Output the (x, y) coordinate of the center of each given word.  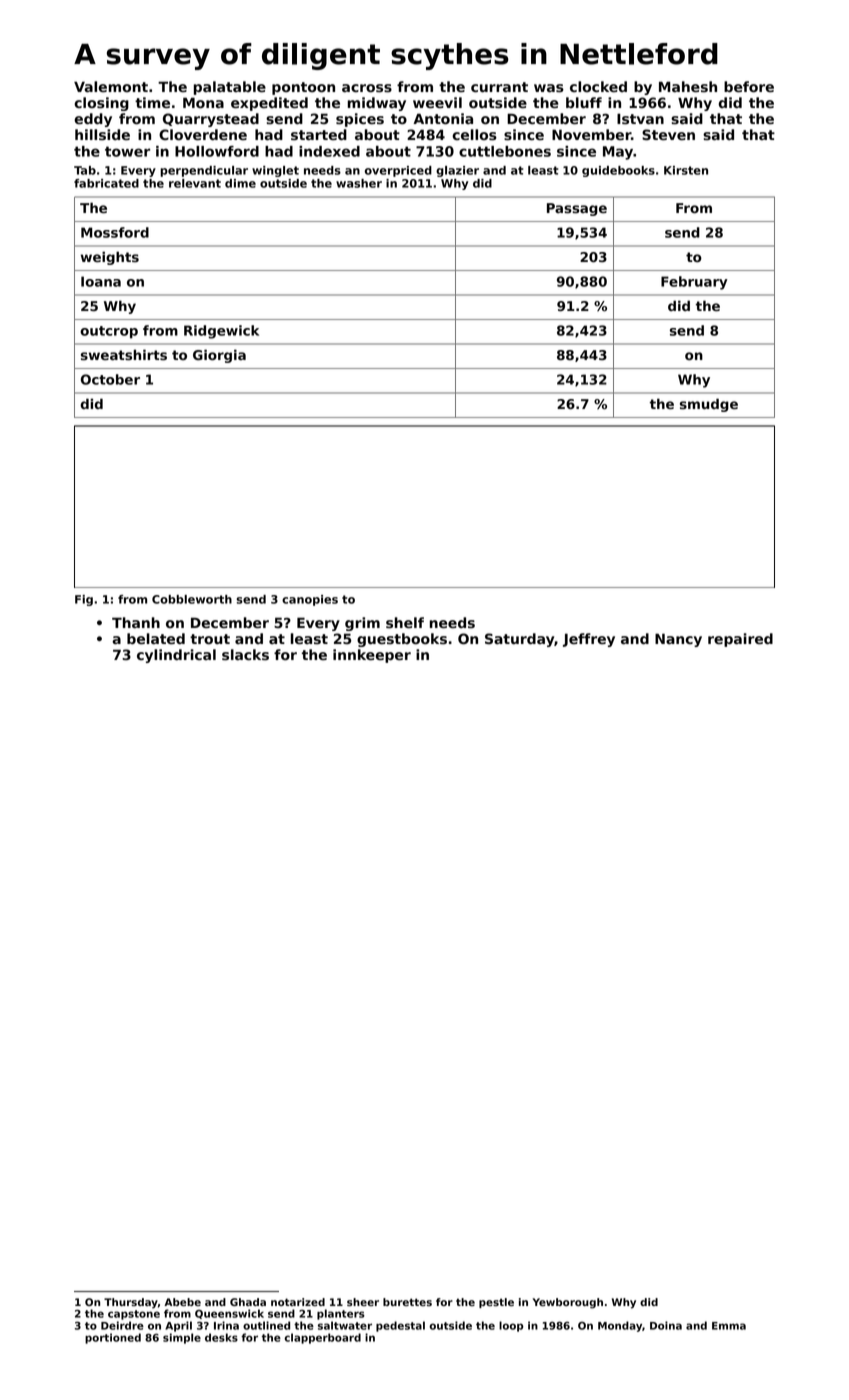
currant (499, 87)
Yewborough (568, 1303)
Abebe (182, 1302)
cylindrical (176, 656)
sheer (363, 1302)
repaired (740, 640)
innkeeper (372, 656)
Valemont (111, 87)
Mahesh (688, 87)
